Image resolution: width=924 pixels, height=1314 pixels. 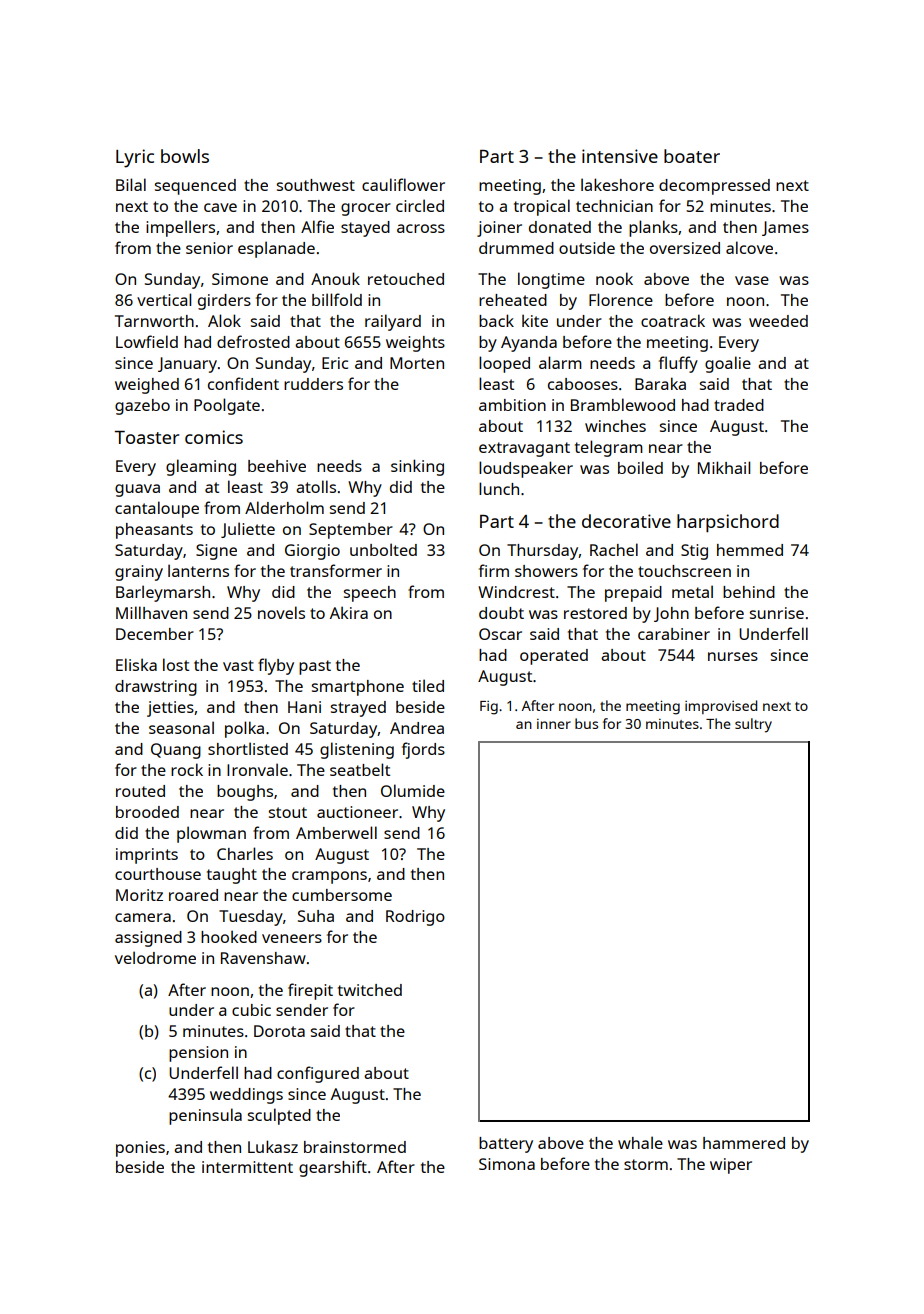 What do you see at coordinates (205, 1116) in the image?
I see `peninsula` at bounding box center [205, 1116].
